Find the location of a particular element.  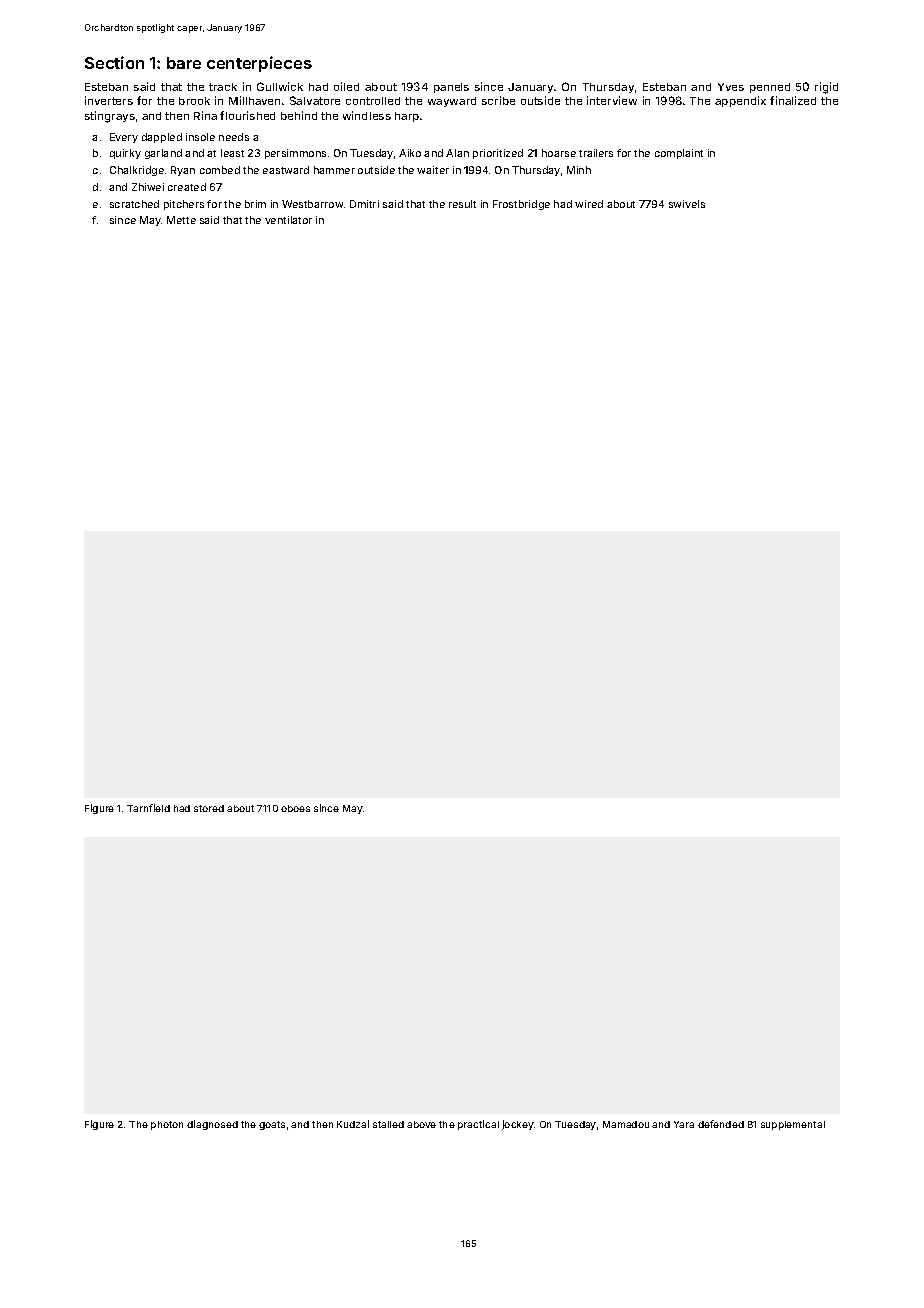

supplemental is located at coordinates (793, 1125).
